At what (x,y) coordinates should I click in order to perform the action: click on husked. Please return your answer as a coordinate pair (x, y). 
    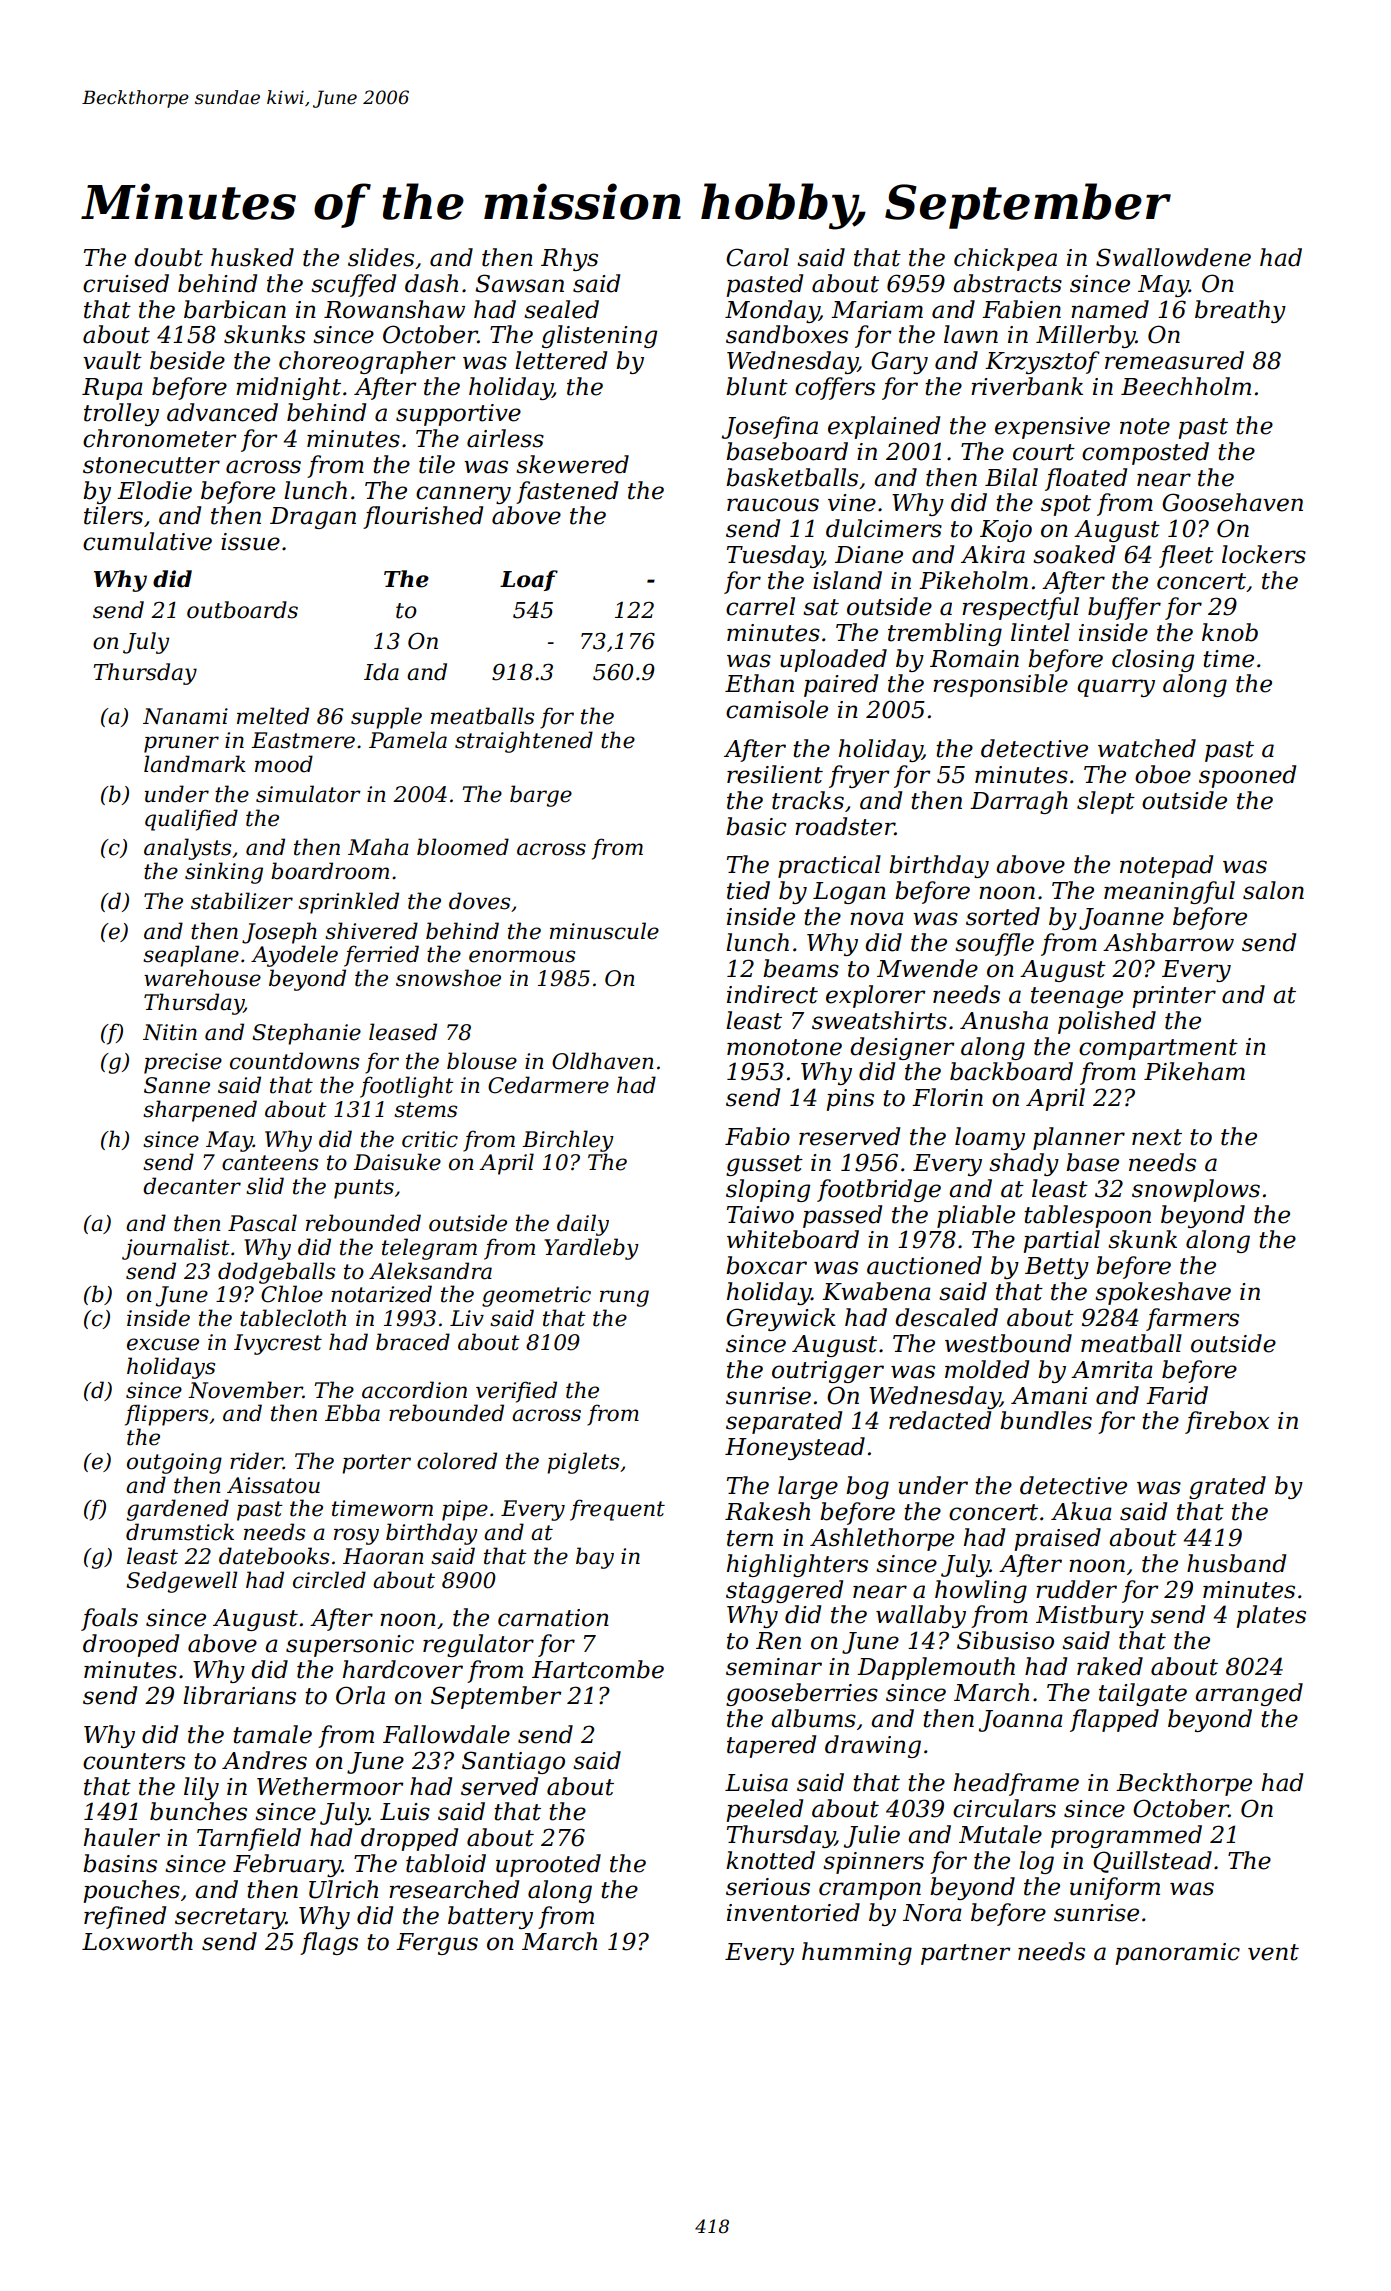
    Looking at the image, I should click on (252, 257).
